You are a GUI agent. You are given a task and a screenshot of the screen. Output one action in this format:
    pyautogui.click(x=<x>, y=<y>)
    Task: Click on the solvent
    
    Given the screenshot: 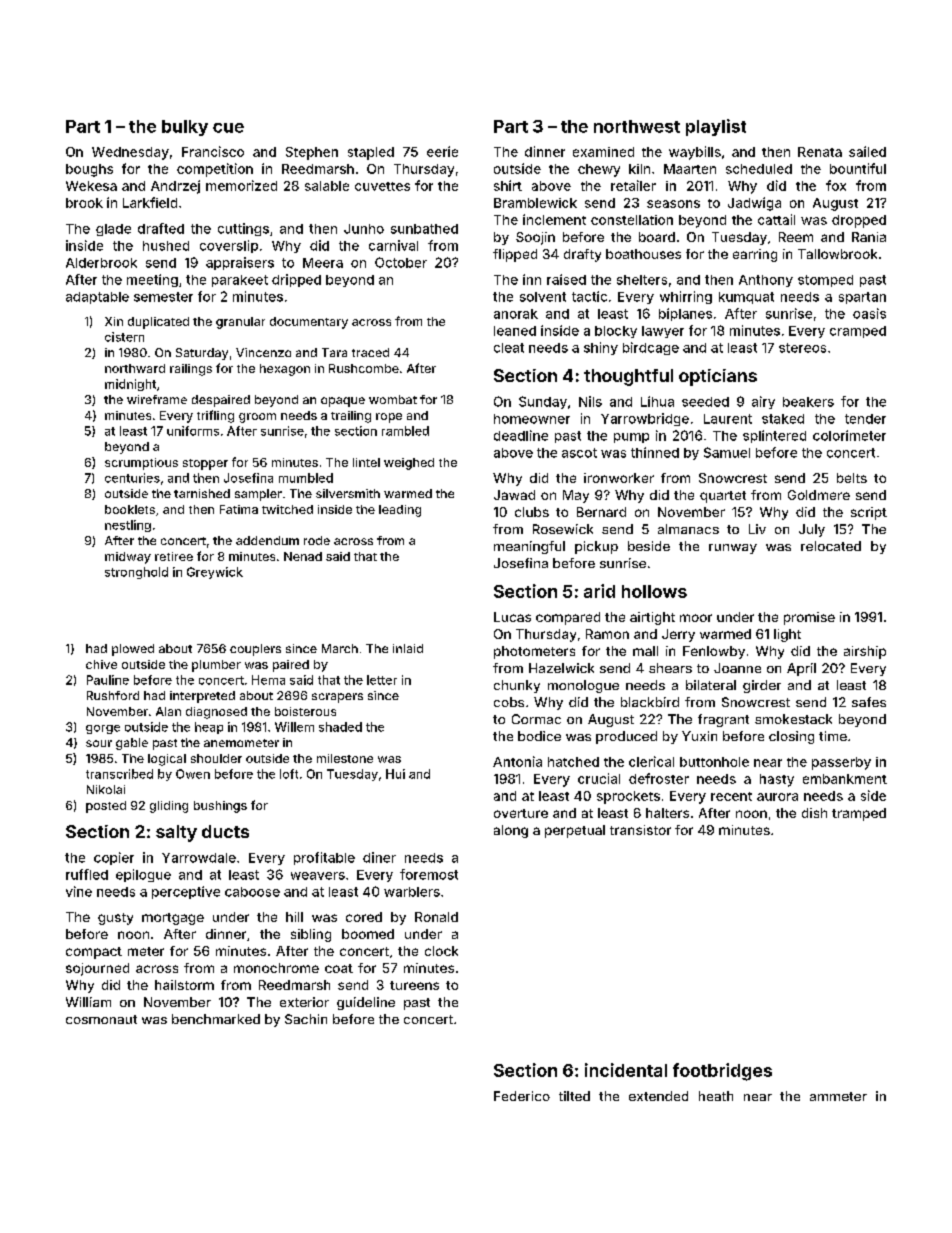 What is the action you would take?
    pyautogui.click(x=543, y=297)
